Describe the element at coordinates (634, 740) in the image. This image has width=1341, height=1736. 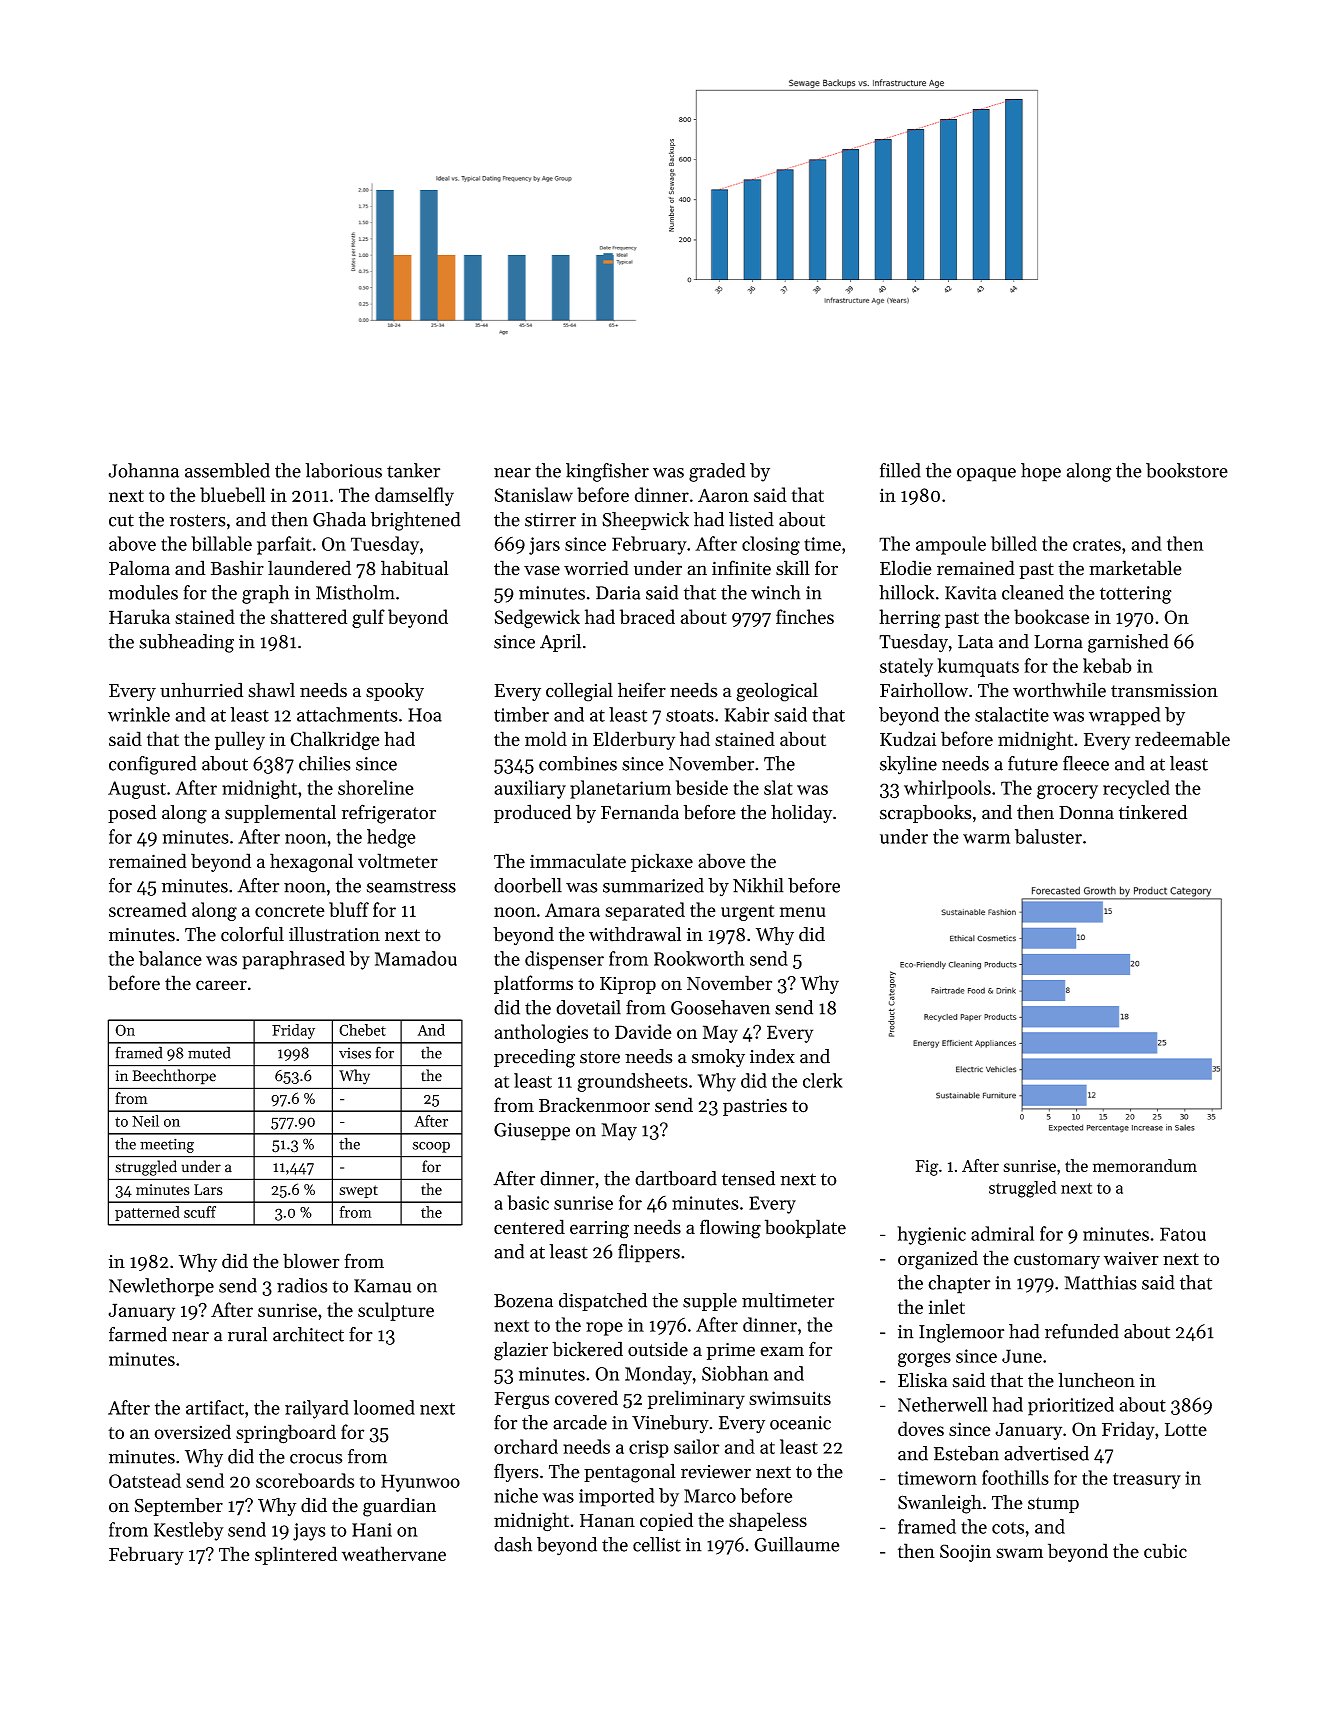
I see `Elderbury` at that location.
